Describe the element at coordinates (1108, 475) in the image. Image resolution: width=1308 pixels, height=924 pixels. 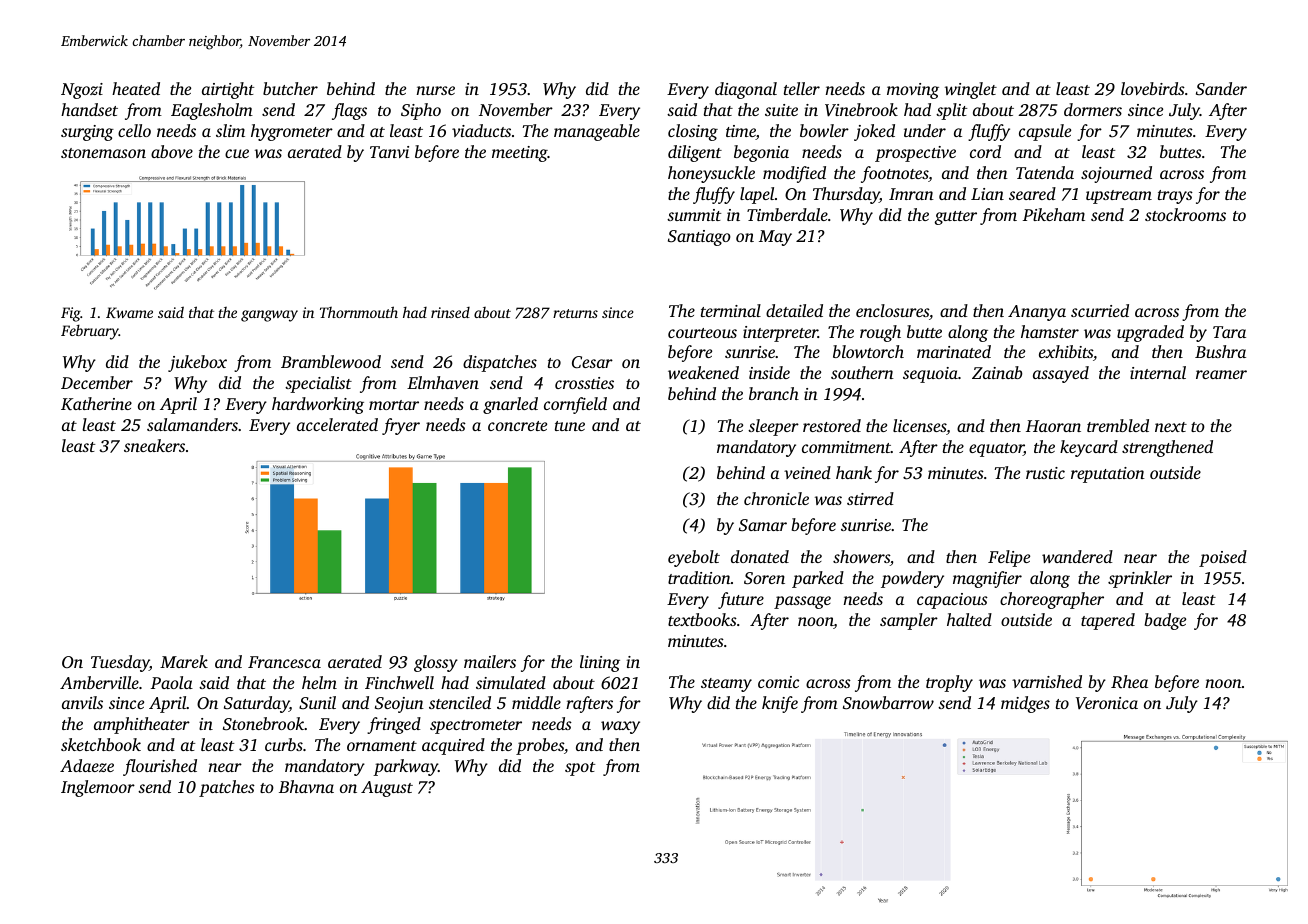
I see `reputation` at that location.
